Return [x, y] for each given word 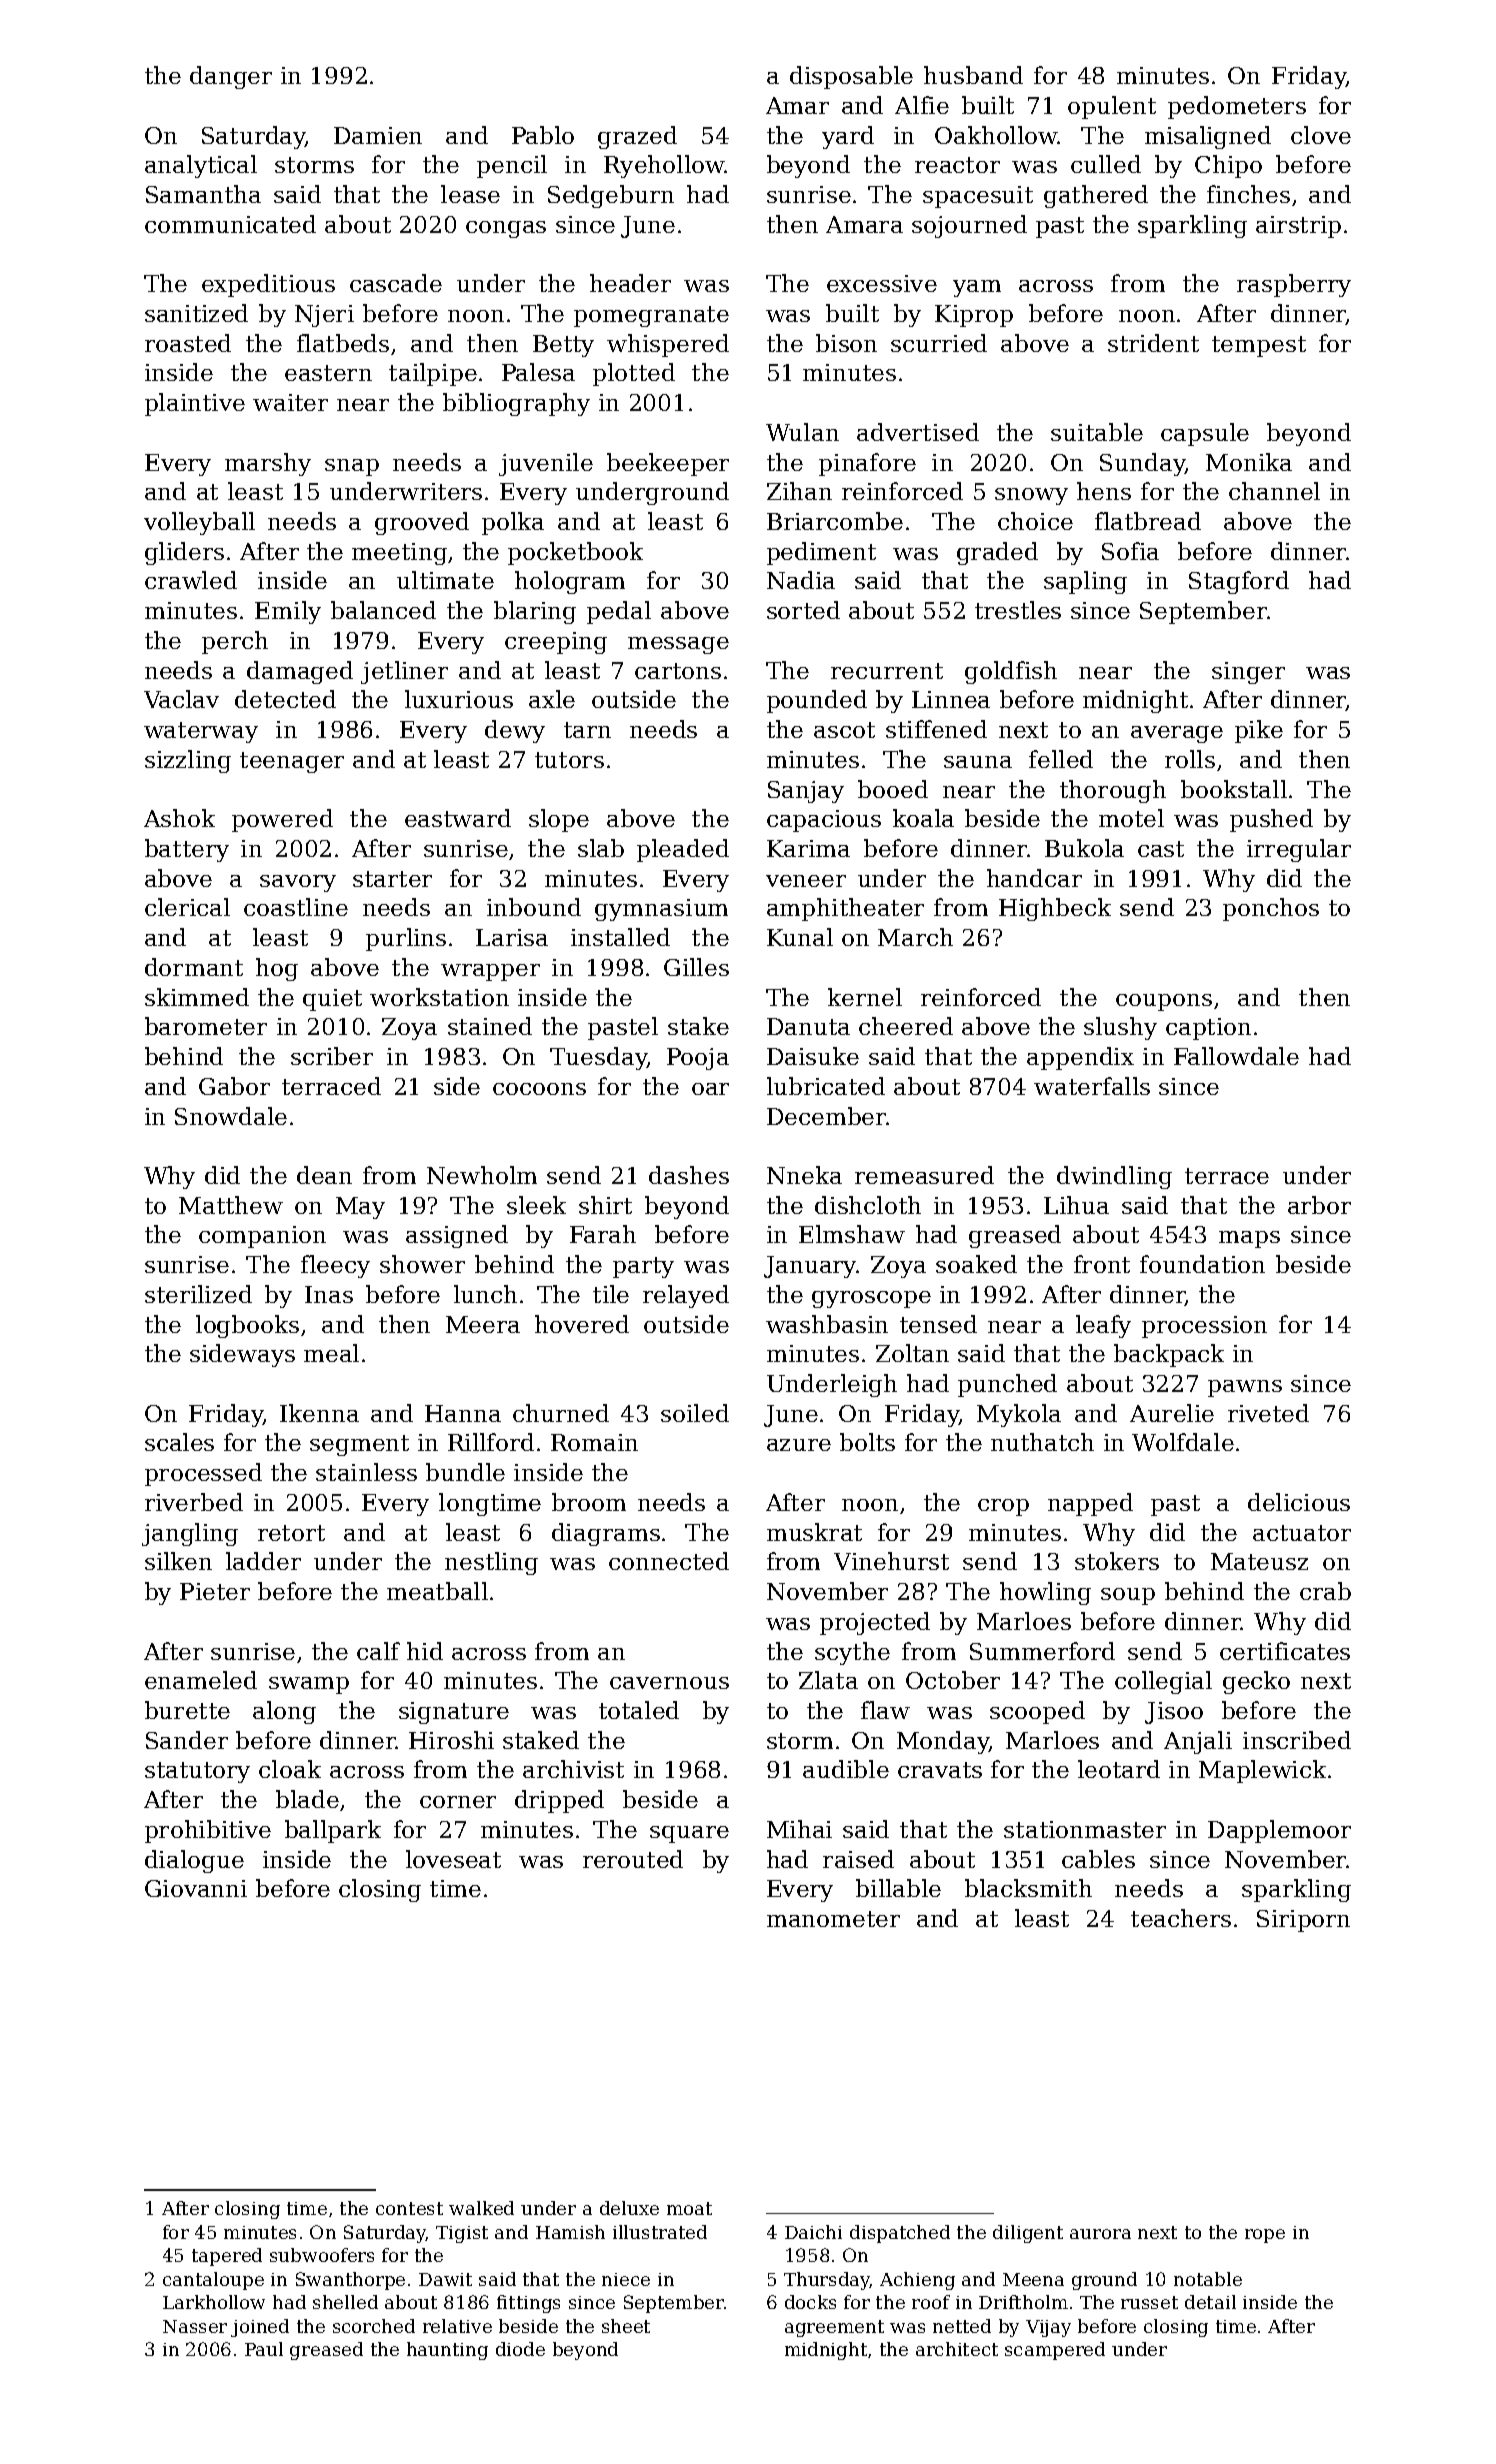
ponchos [1271, 909]
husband [973, 75]
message [678, 645]
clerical [187, 907]
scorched [374, 2326]
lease [470, 194]
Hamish [570, 2232]
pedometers [1237, 107]
